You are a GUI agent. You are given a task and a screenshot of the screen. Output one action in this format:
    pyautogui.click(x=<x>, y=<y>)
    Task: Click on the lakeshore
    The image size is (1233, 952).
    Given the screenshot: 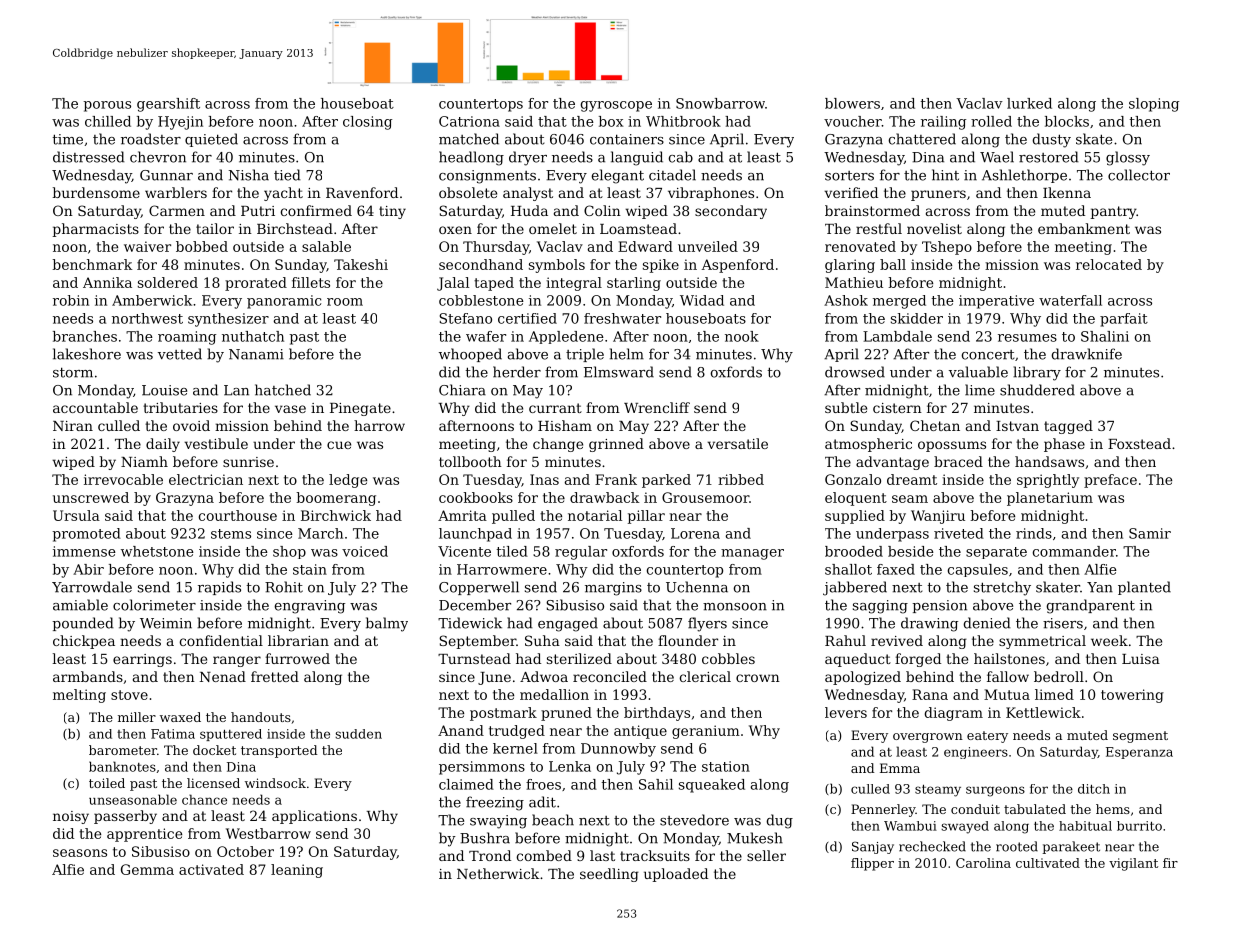 What is the action you would take?
    pyautogui.click(x=87, y=354)
